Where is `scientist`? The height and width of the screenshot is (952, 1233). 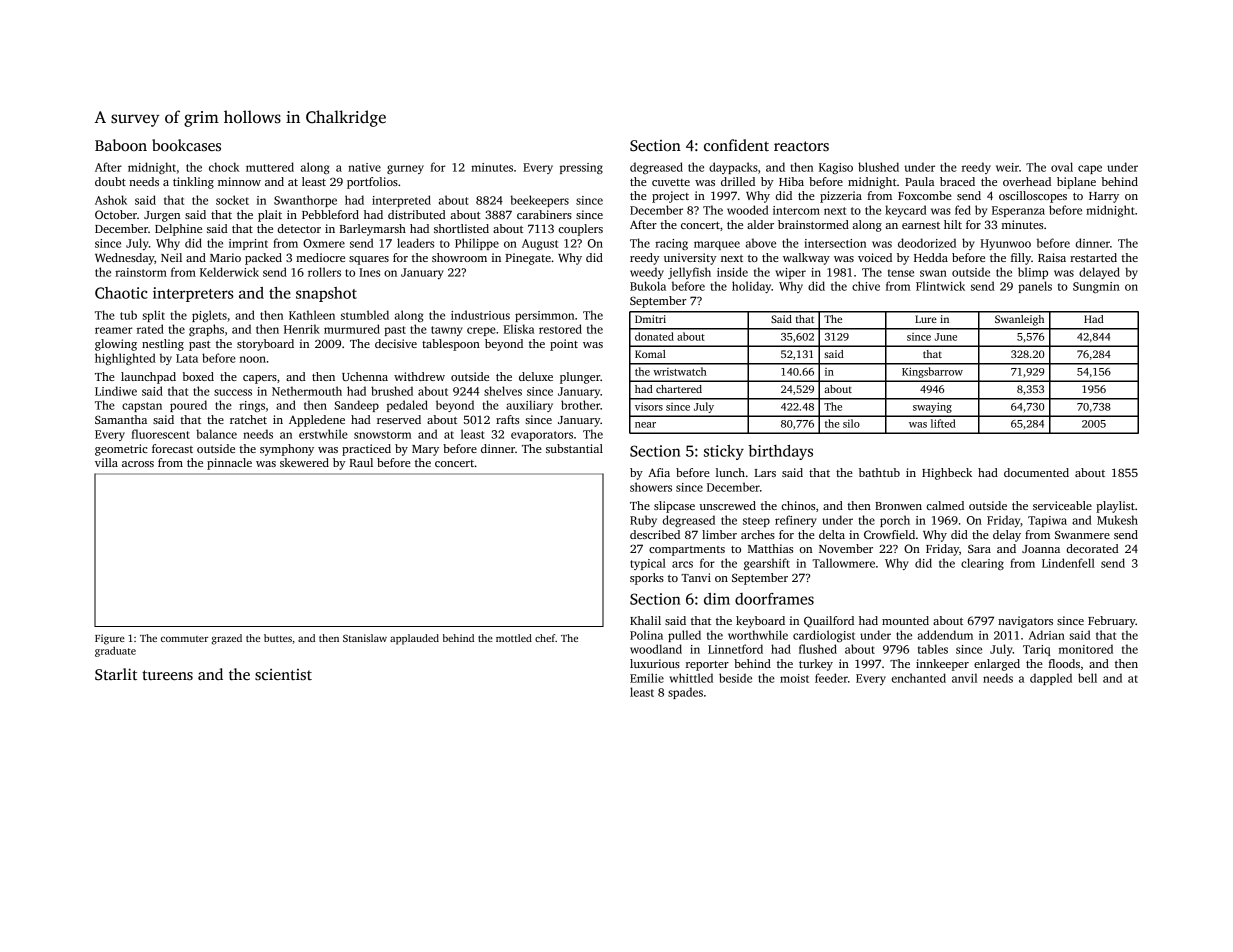 scientist is located at coordinates (283, 674).
